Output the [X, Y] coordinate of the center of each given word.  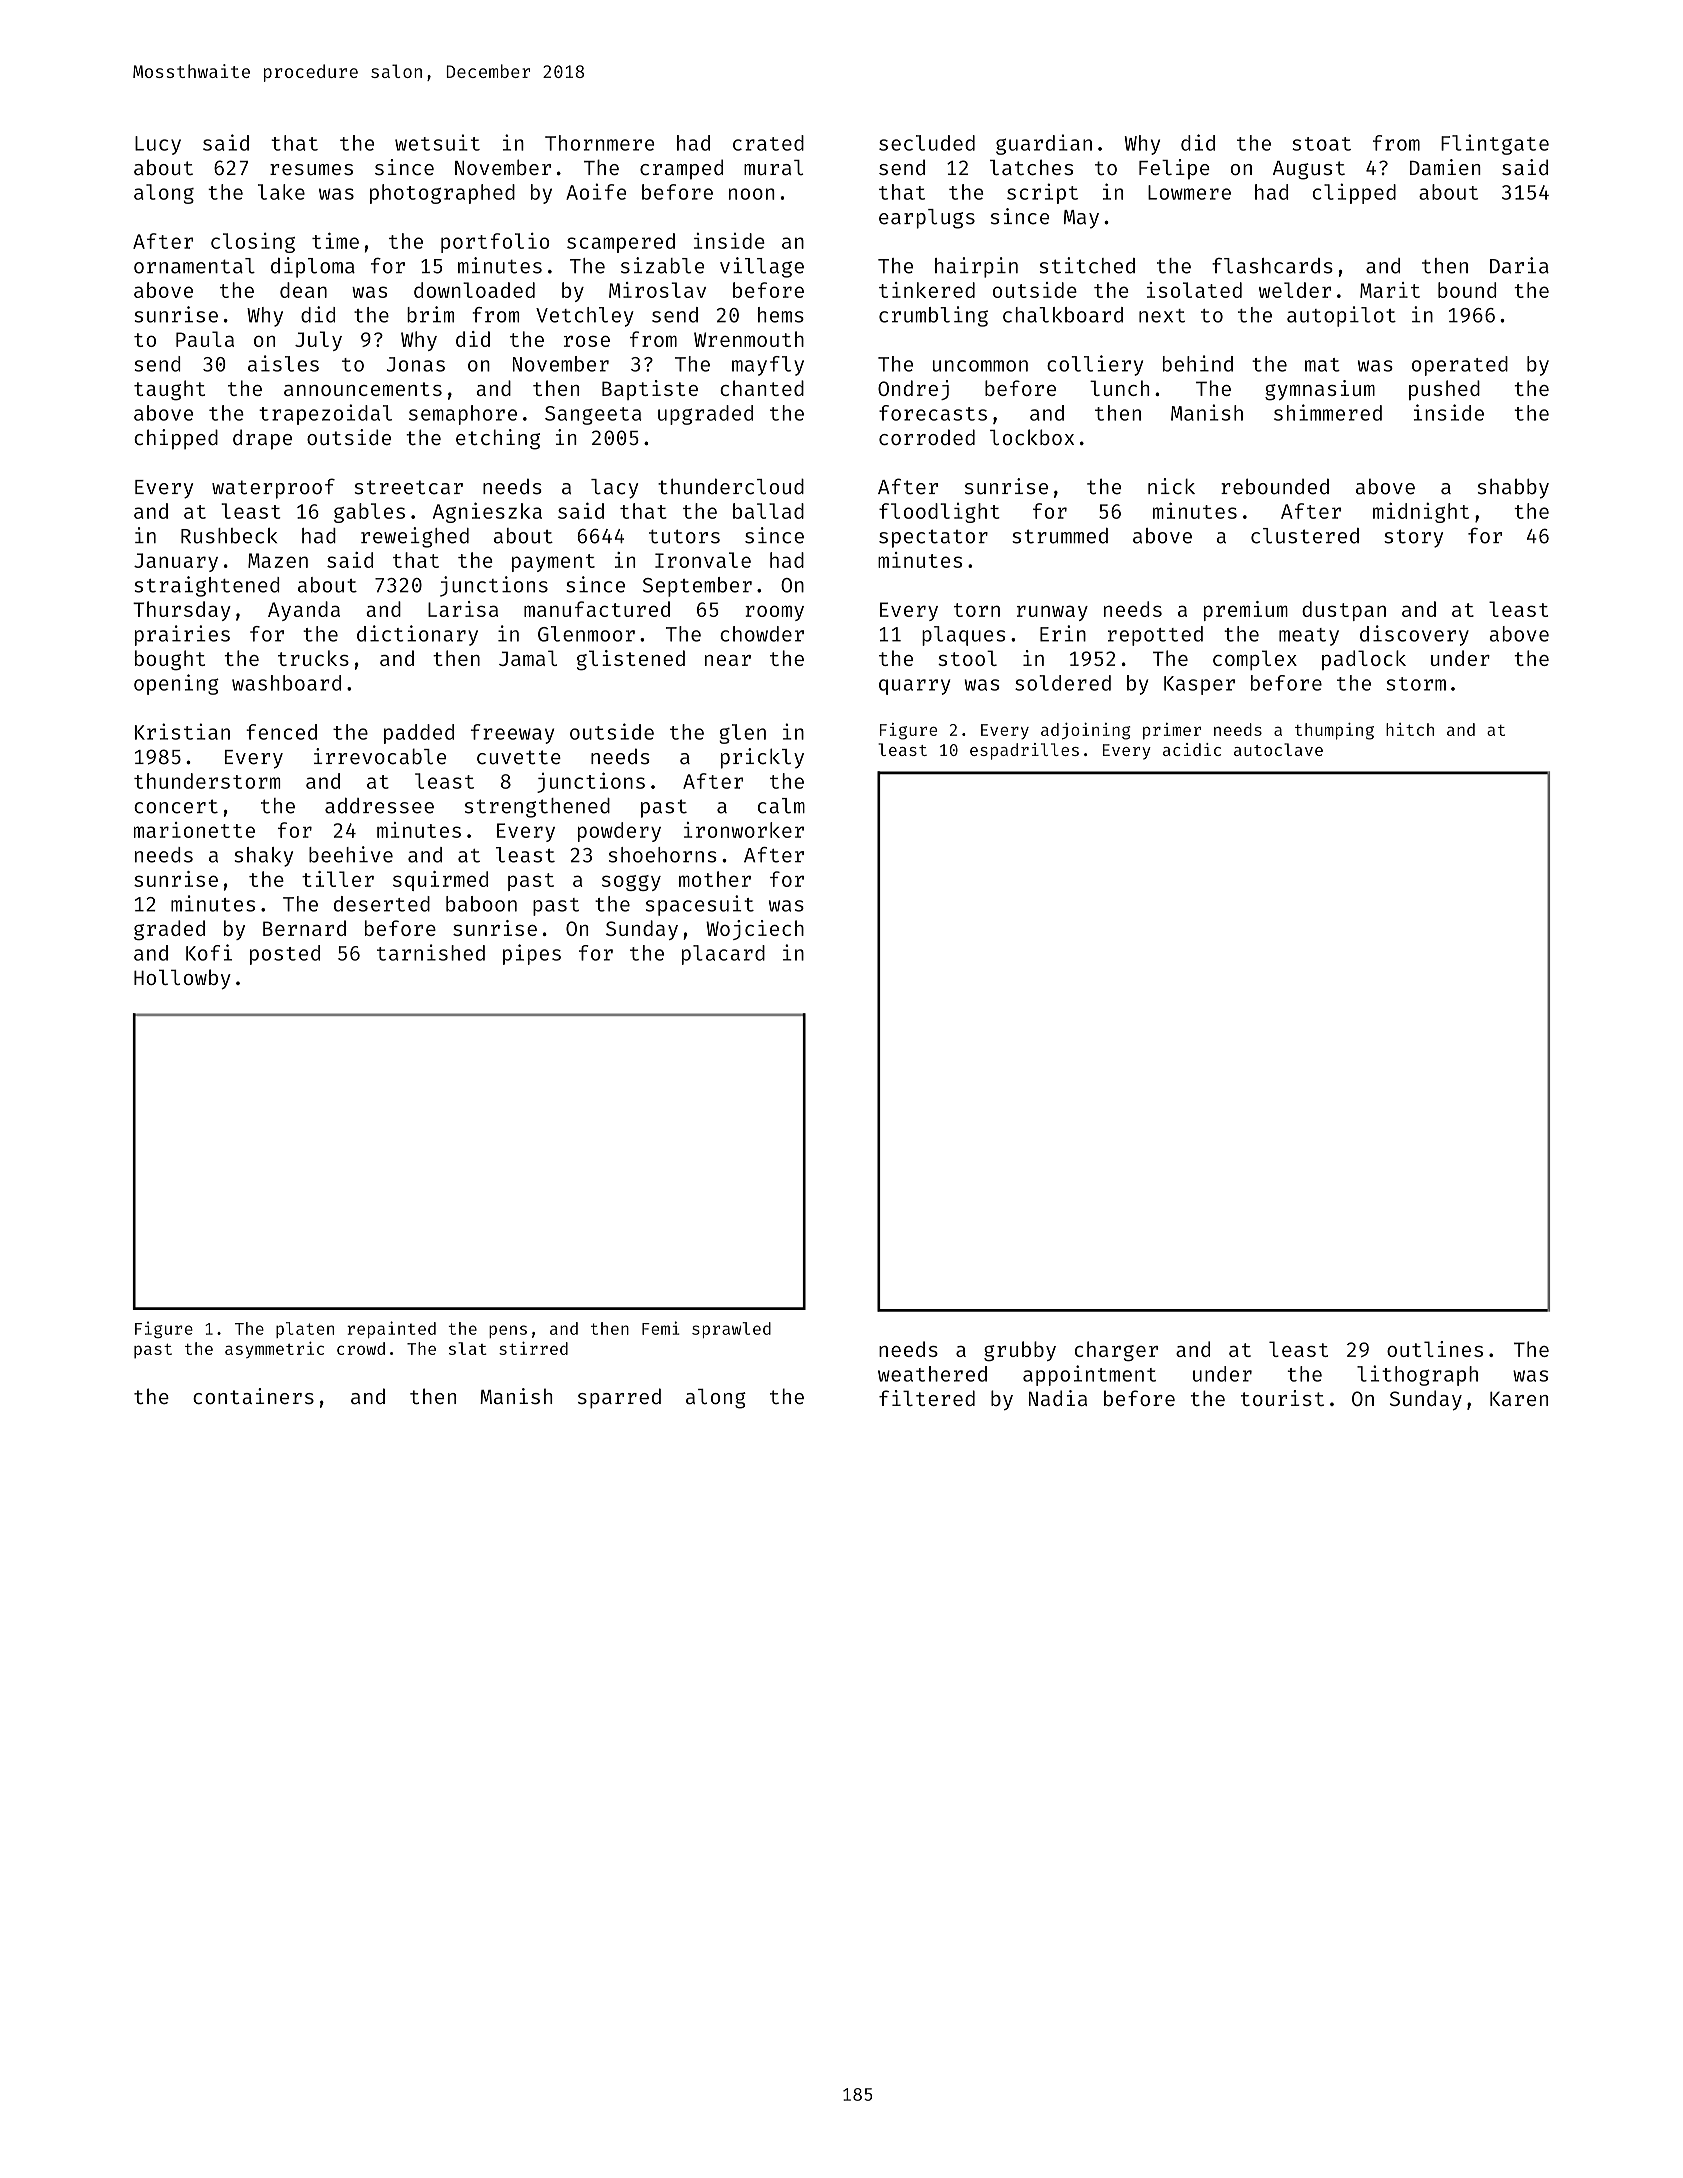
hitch [1410, 729]
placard [723, 955]
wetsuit [437, 142]
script [1042, 193]
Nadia [1058, 1398]
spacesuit [700, 905]
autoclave [1278, 749]
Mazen [278, 560]
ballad [768, 511]
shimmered [1328, 412]
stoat [1321, 144]
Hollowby [182, 979]
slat [468, 1348]
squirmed [440, 881]
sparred [619, 1398]
